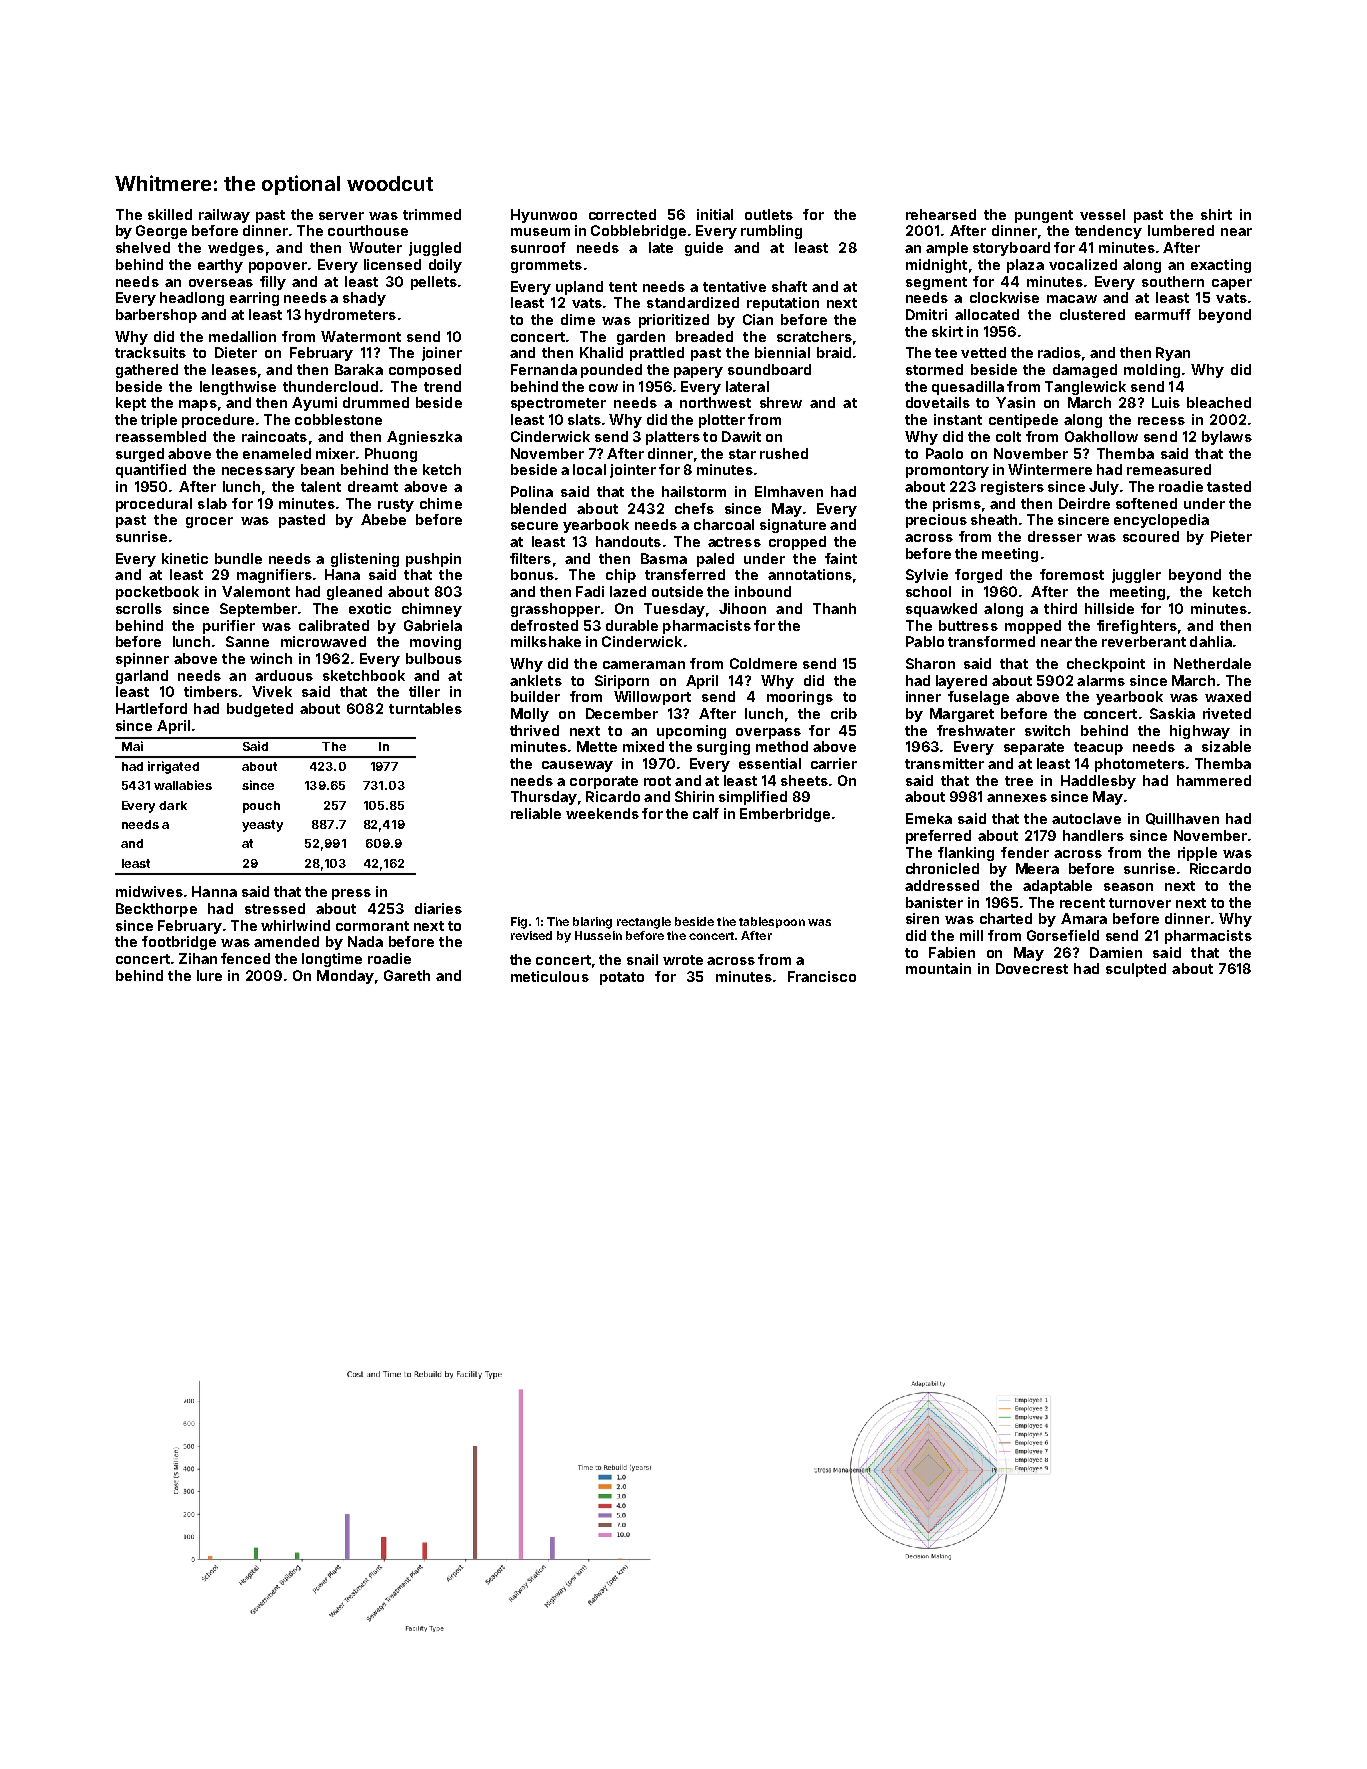 This screenshot has height=1769, width=1367. Describe the element at coordinates (694, 491) in the screenshot. I see `hailstorm` at that location.
